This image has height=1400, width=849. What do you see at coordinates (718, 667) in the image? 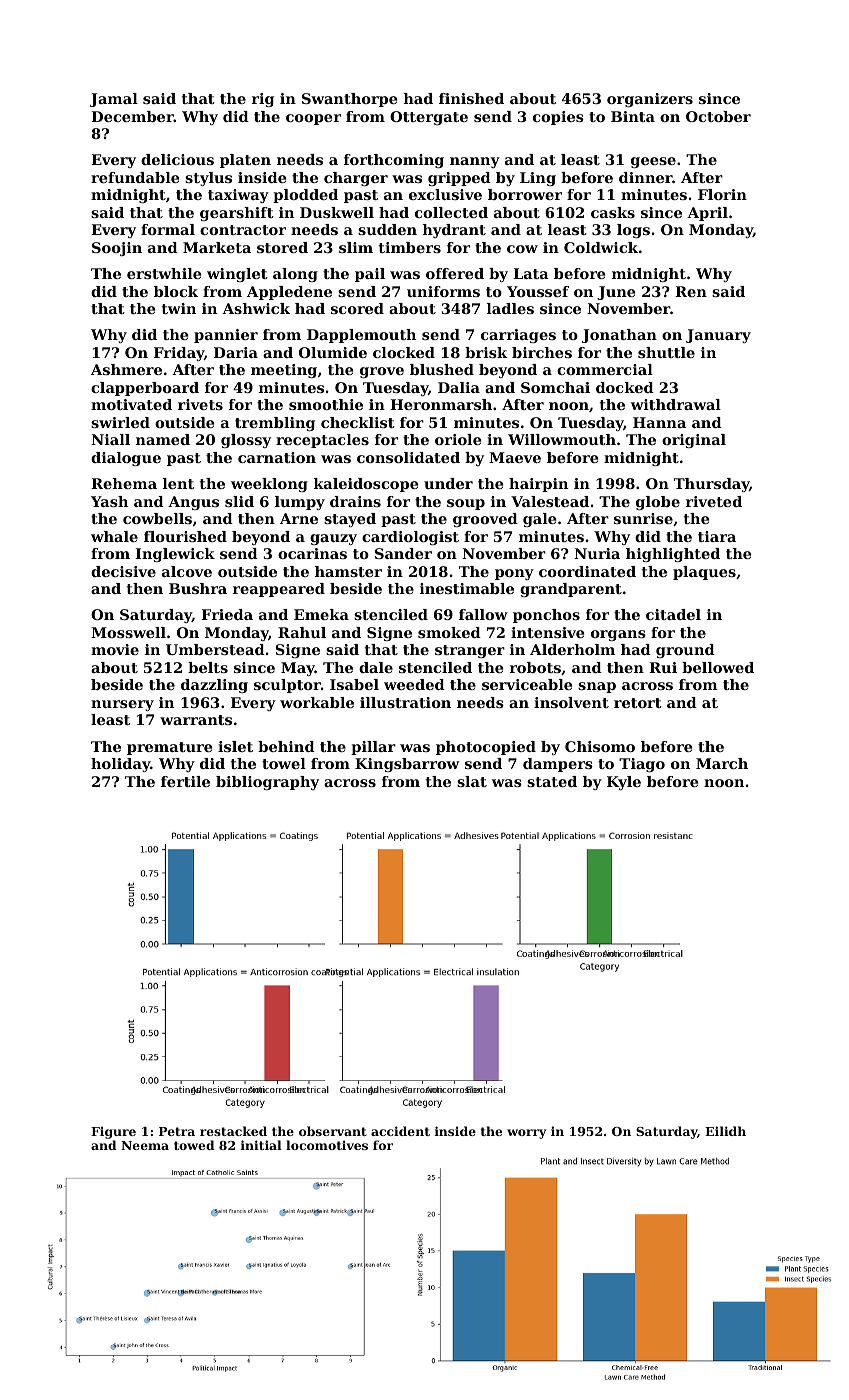
I see `bellowed` at bounding box center [718, 667].
